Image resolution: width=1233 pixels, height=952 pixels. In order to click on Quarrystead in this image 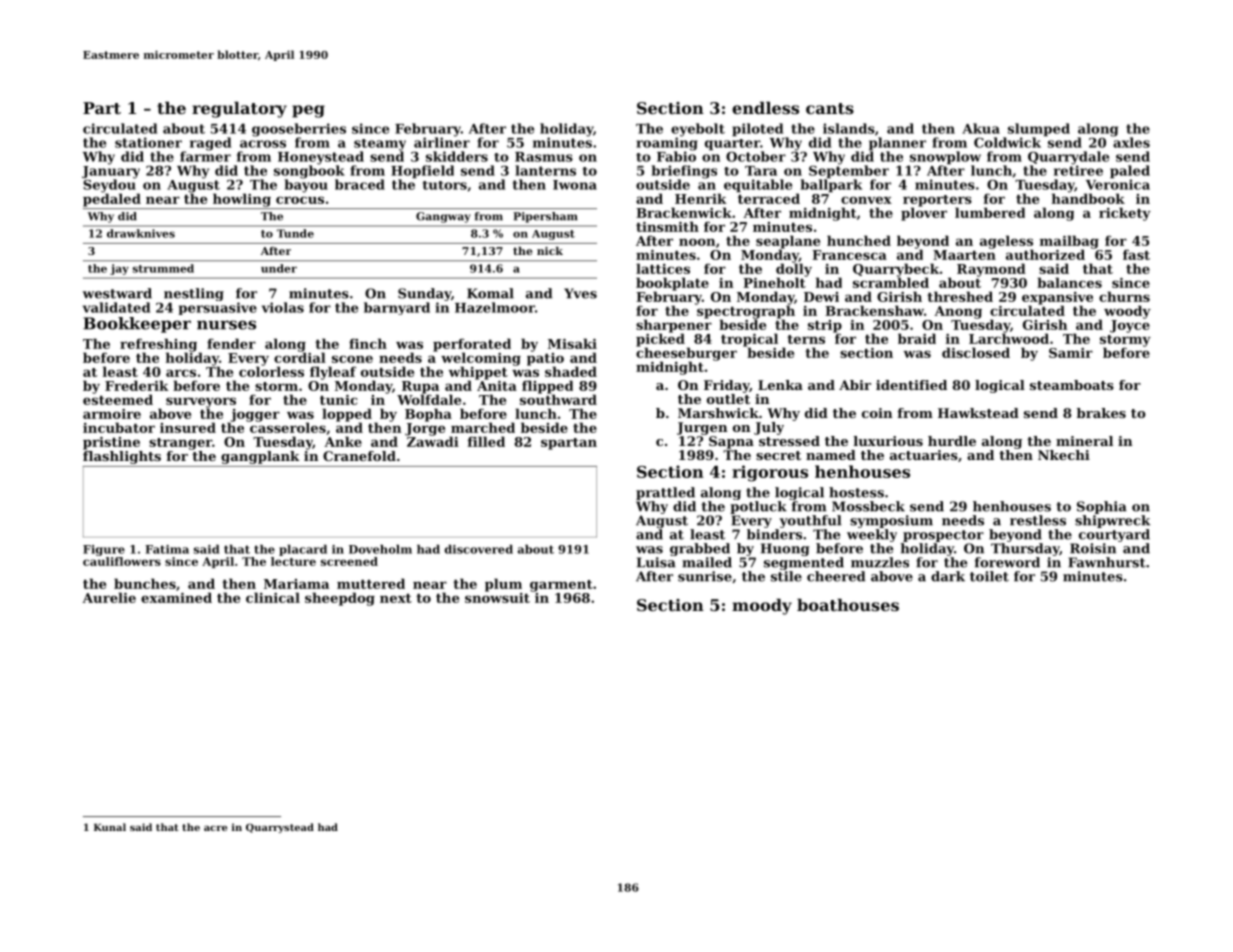, I will do `click(280, 828)`.
